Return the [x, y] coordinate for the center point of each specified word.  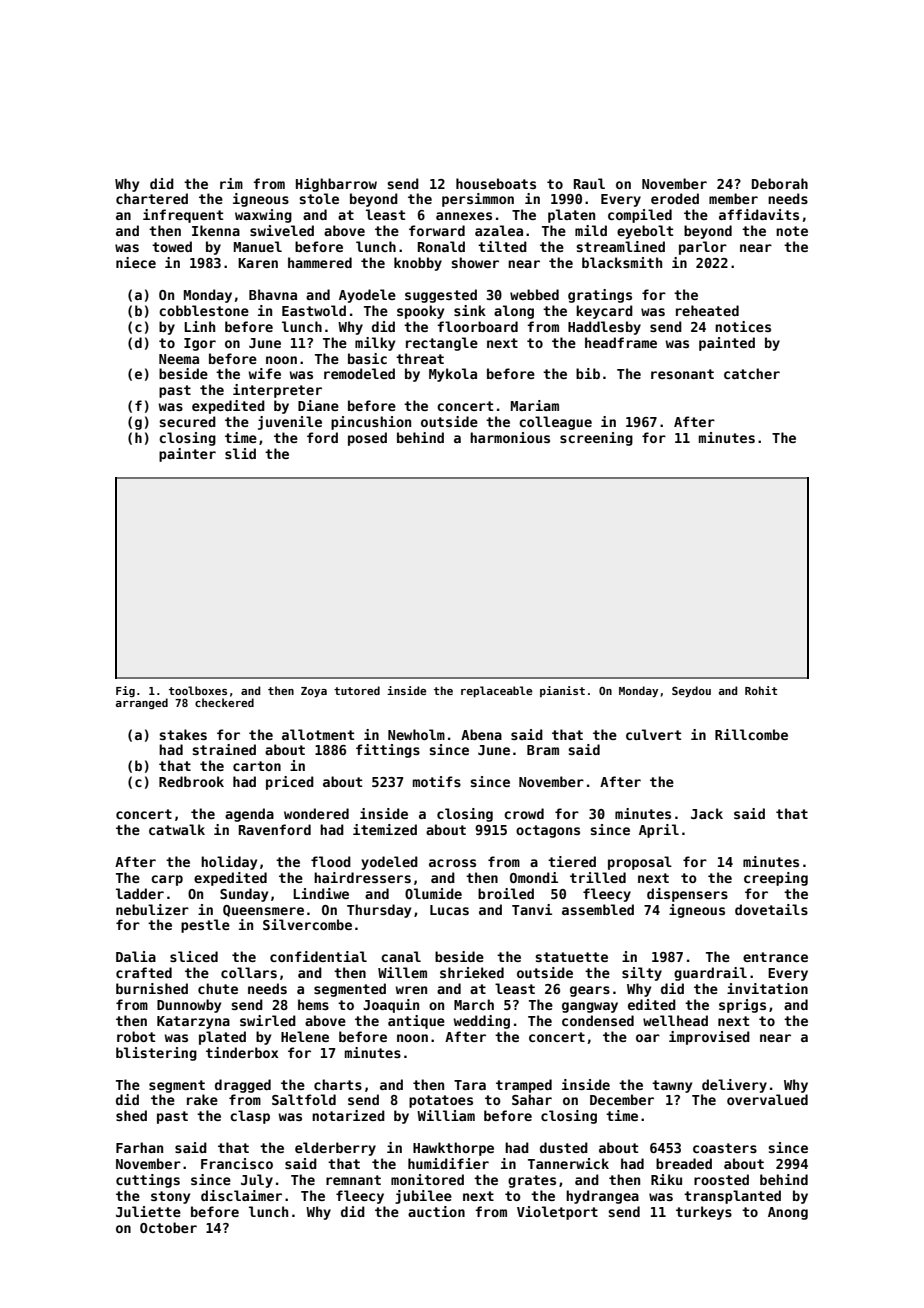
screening [596, 439]
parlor [703, 248]
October [168, 1227]
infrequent [183, 216]
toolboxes [198, 690]
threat [420, 358]
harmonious [510, 437]
